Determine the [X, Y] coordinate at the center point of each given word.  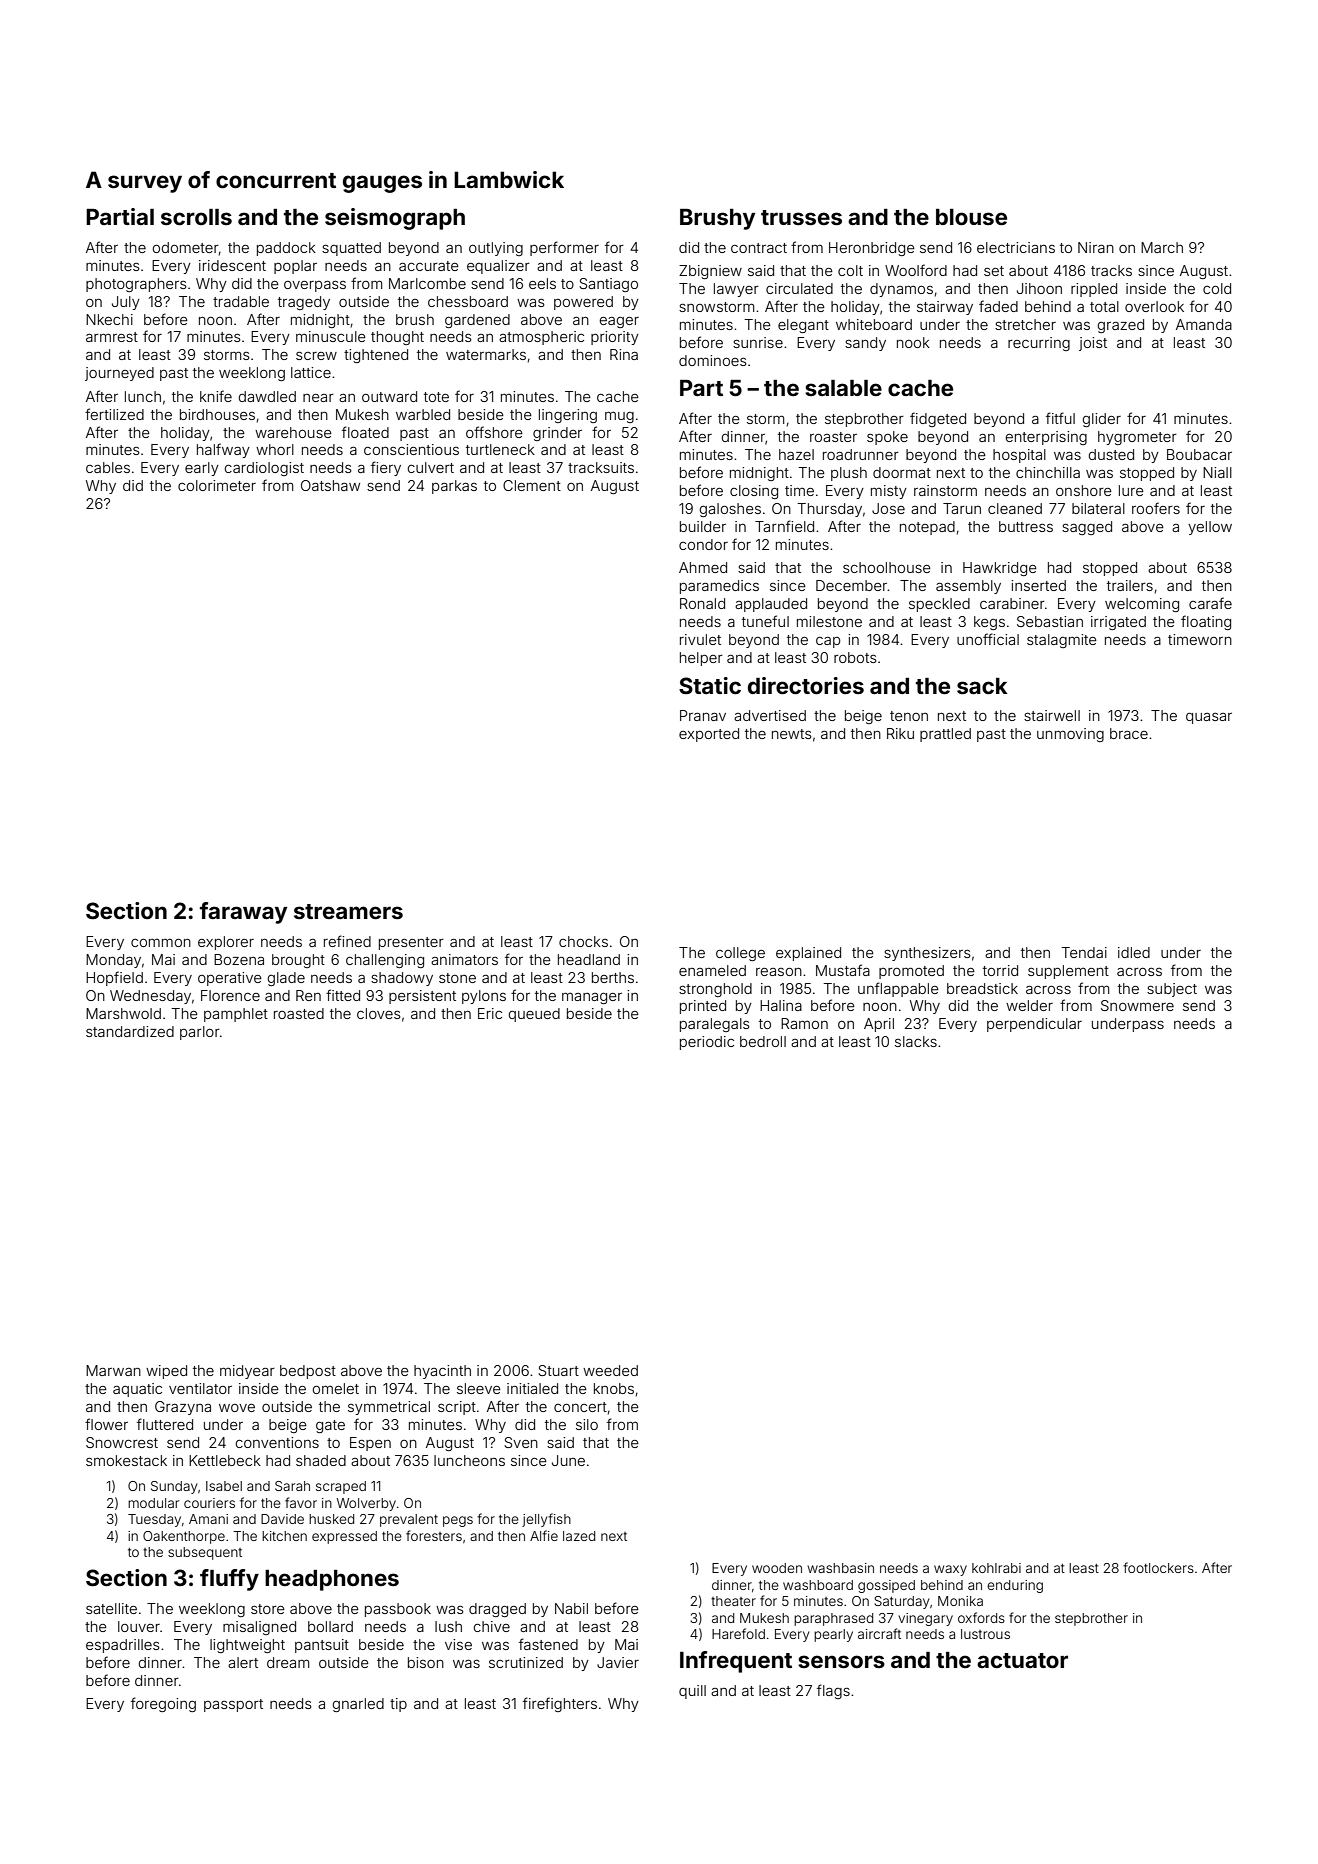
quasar [1209, 718]
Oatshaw [330, 485]
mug [619, 417]
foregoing [163, 1704]
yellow [1210, 528]
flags [833, 1691]
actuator [1022, 1660]
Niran [1096, 247]
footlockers [1158, 1567]
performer [564, 248]
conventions [277, 1442]
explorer [226, 943]
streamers [348, 911]
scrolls [196, 217]
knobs [614, 1388]
